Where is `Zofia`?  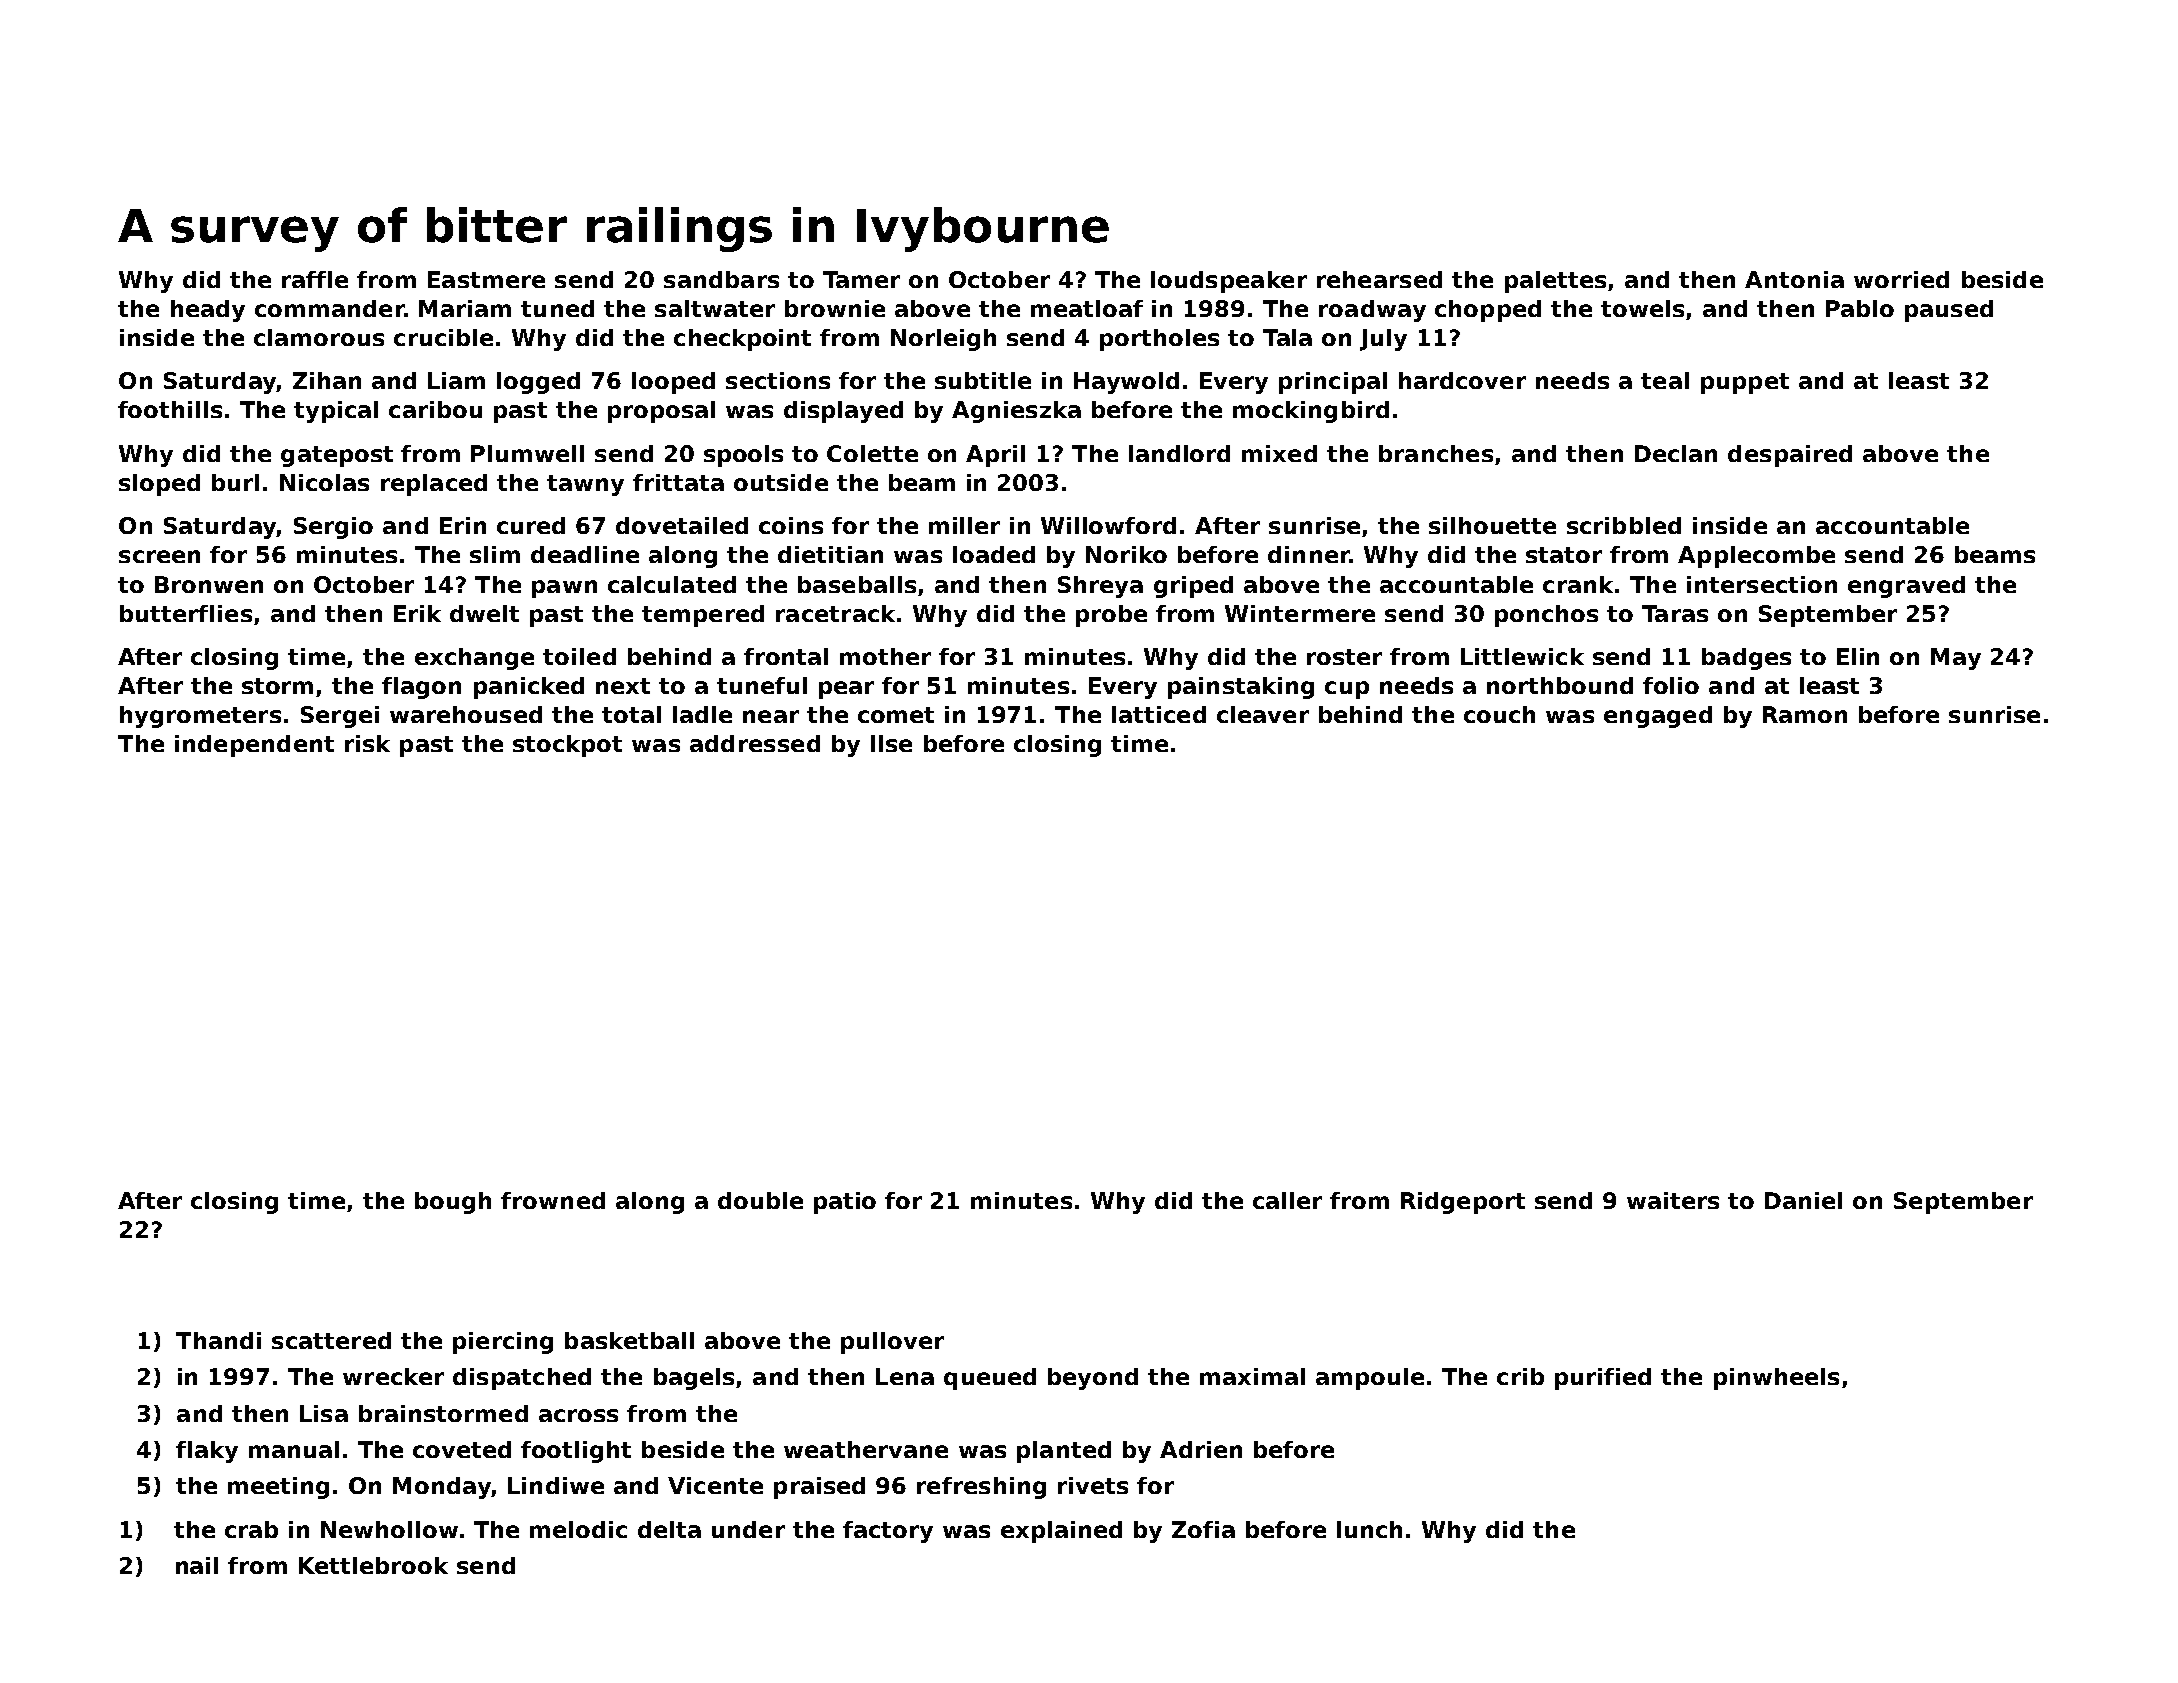 Zofia is located at coordinates (1203, 1529).
